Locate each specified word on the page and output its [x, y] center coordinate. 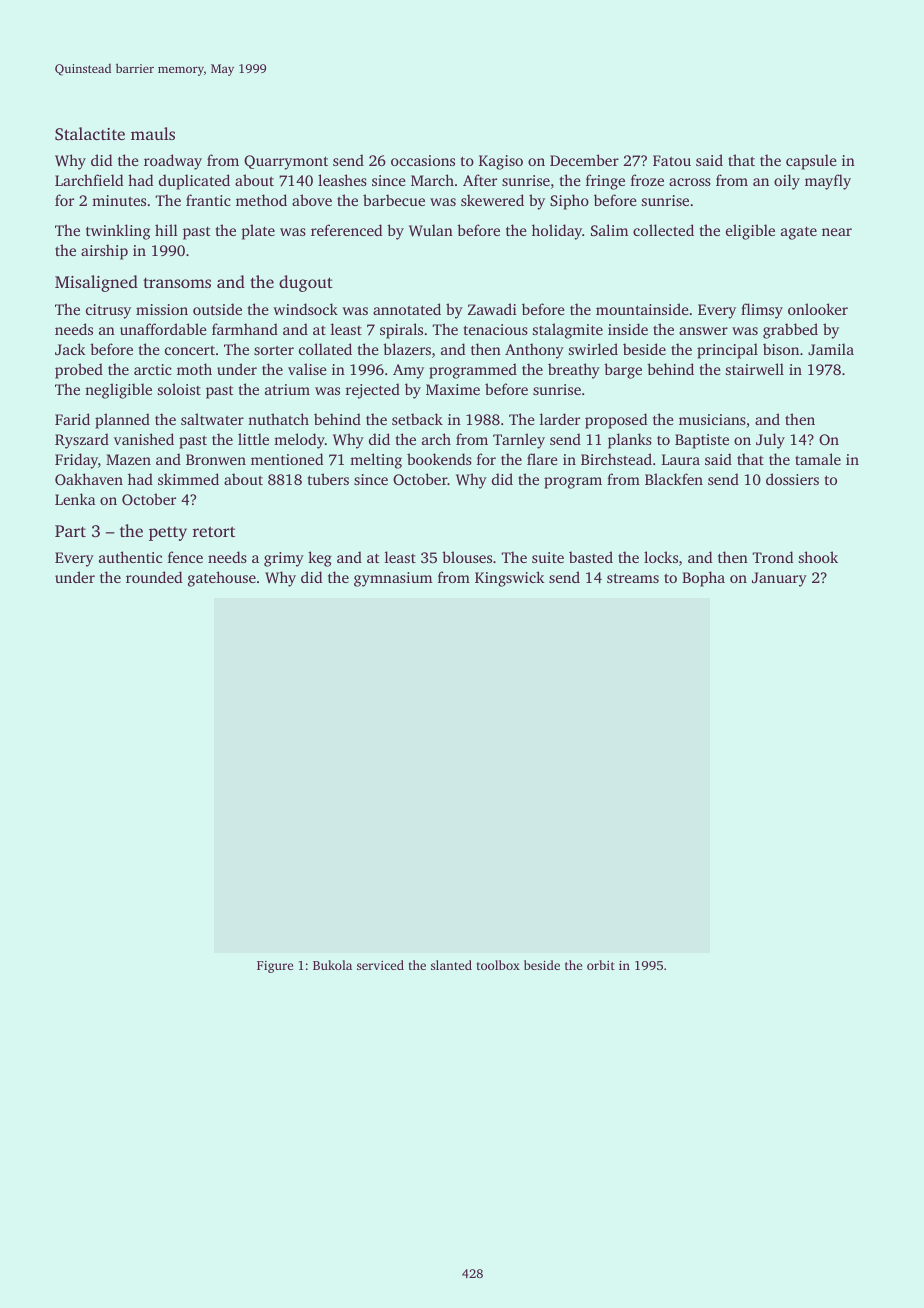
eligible [750, 232]
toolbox [498, 965]
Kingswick [510, 579]
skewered [492, 200]
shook [818, 557]
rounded [154, 577]
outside [217, 309]
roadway [173, 162]
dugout [306, 283]
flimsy [762, 311]
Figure [275, 967]
